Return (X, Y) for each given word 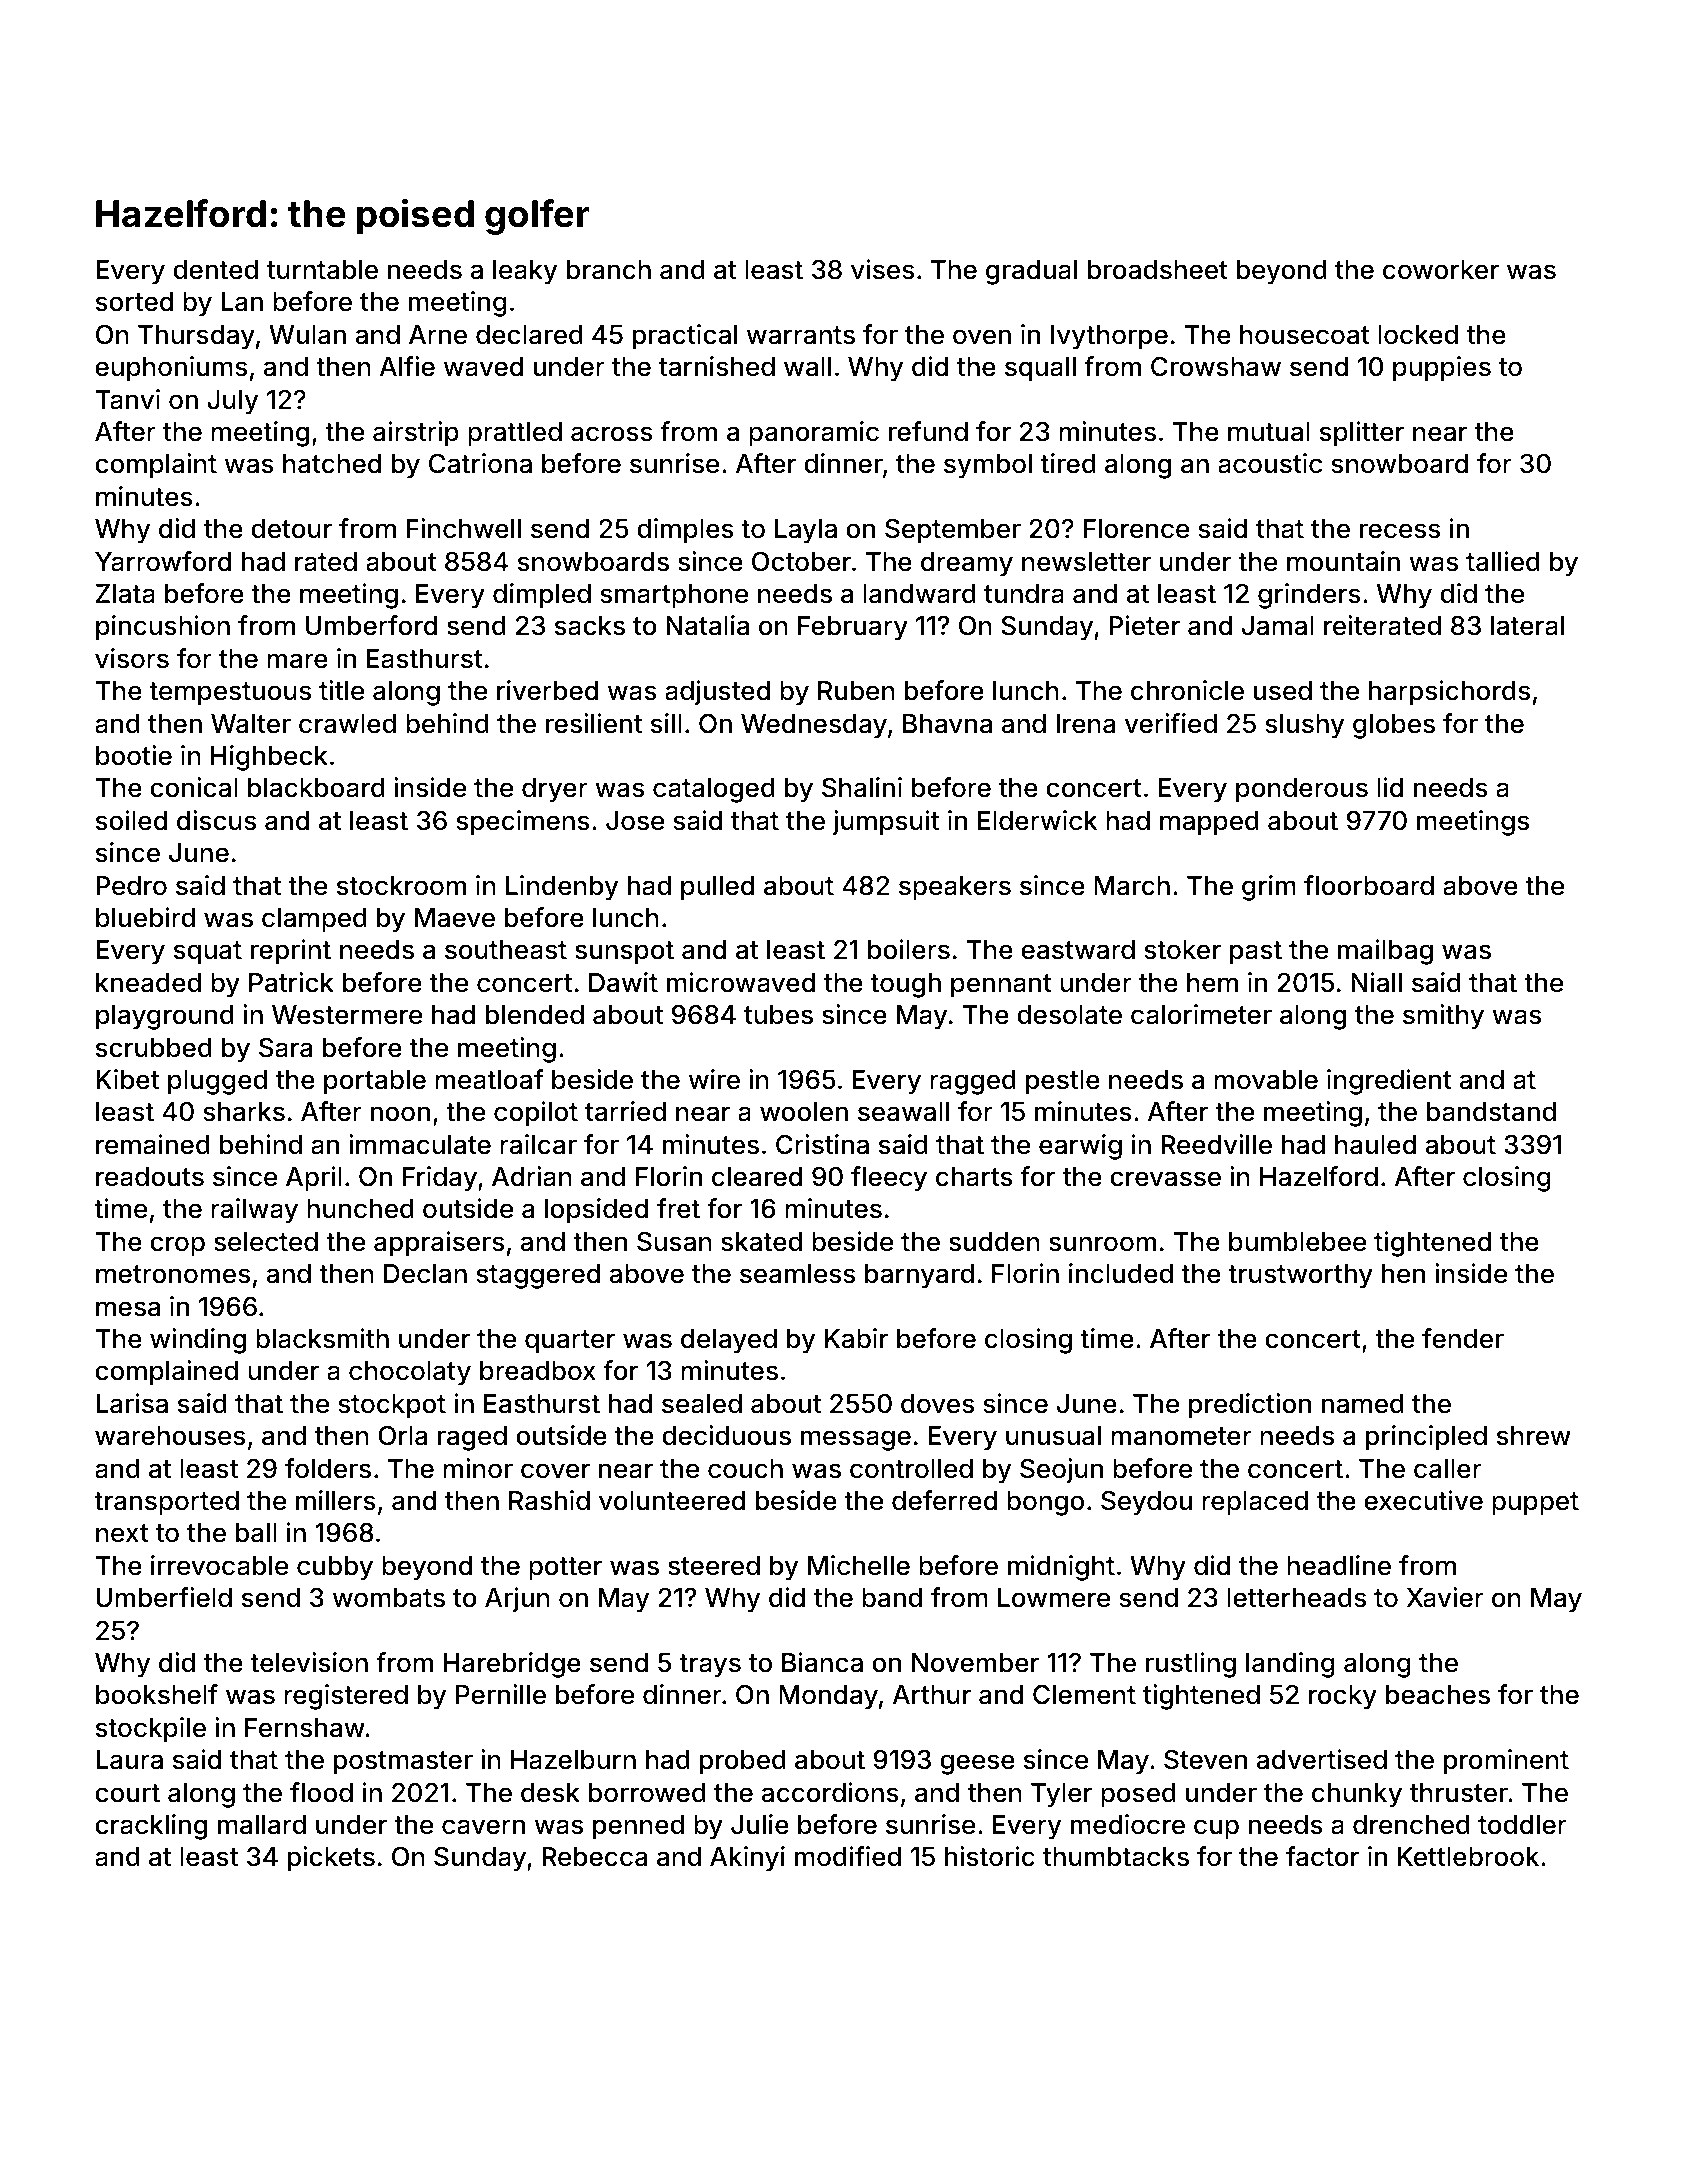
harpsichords (1449, 693)
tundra (1024, 594)
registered (346, 1697)
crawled (347, 724)
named (1363, 1404)
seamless (797, 1274)
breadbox (538, 1371)
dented (215, 270)
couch (745, 1469)
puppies (1442, 369)
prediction (1250, 1406)
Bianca (822, 1662)
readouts (150, 1177)
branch (609, 270)
